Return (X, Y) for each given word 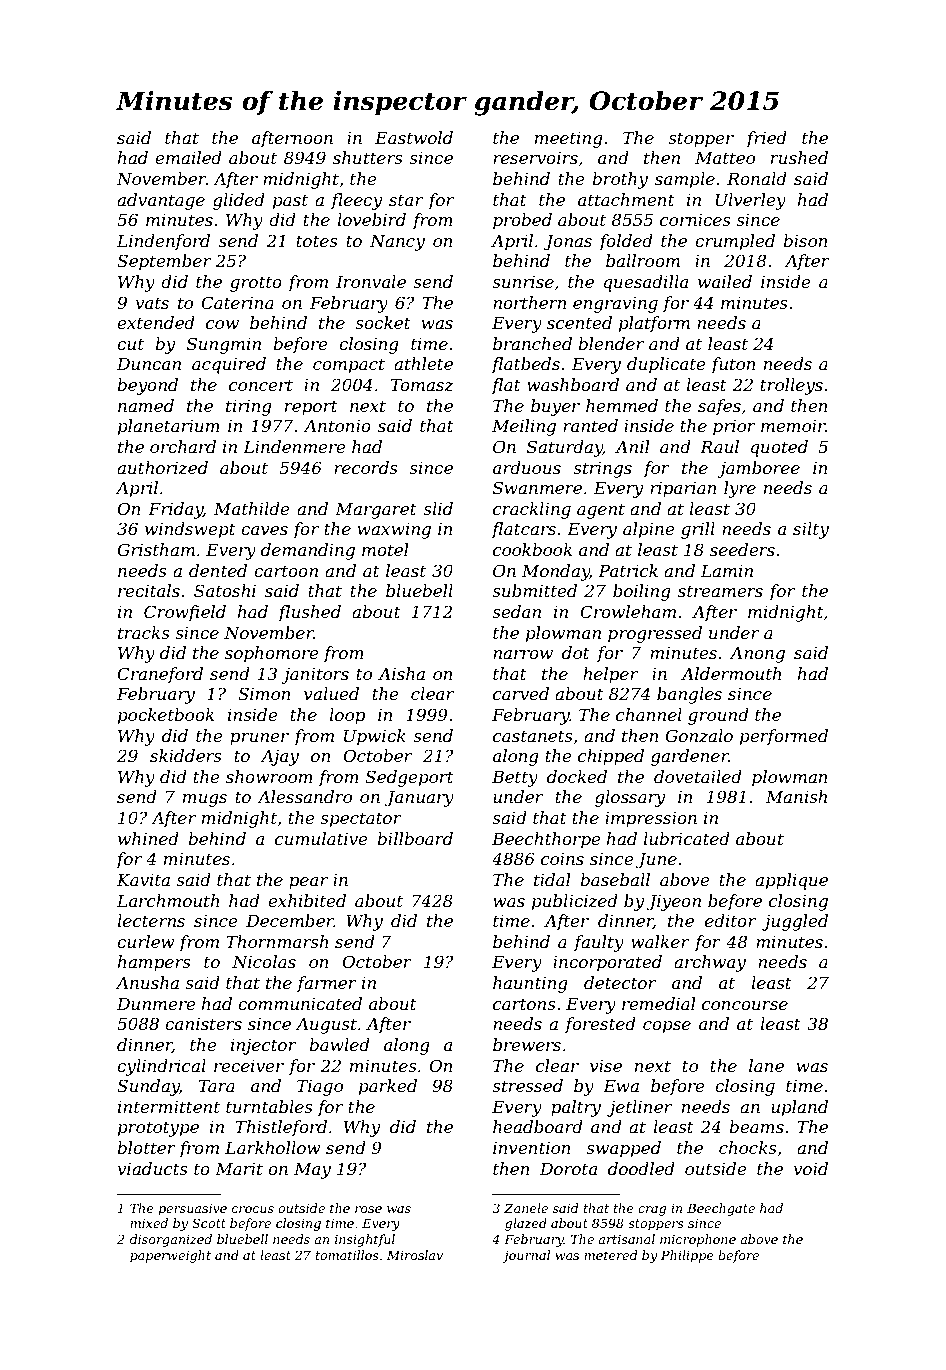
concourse (745, 1005)
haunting (530, 984)
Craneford (160, 675)
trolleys (791, 386)
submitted (534, 590)
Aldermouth (731, 673)
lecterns (151, 920)
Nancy (397, 242)
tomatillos (347, 1255)
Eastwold (414, 137)
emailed (188, 157)
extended (156, 322)
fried (766, 139)
